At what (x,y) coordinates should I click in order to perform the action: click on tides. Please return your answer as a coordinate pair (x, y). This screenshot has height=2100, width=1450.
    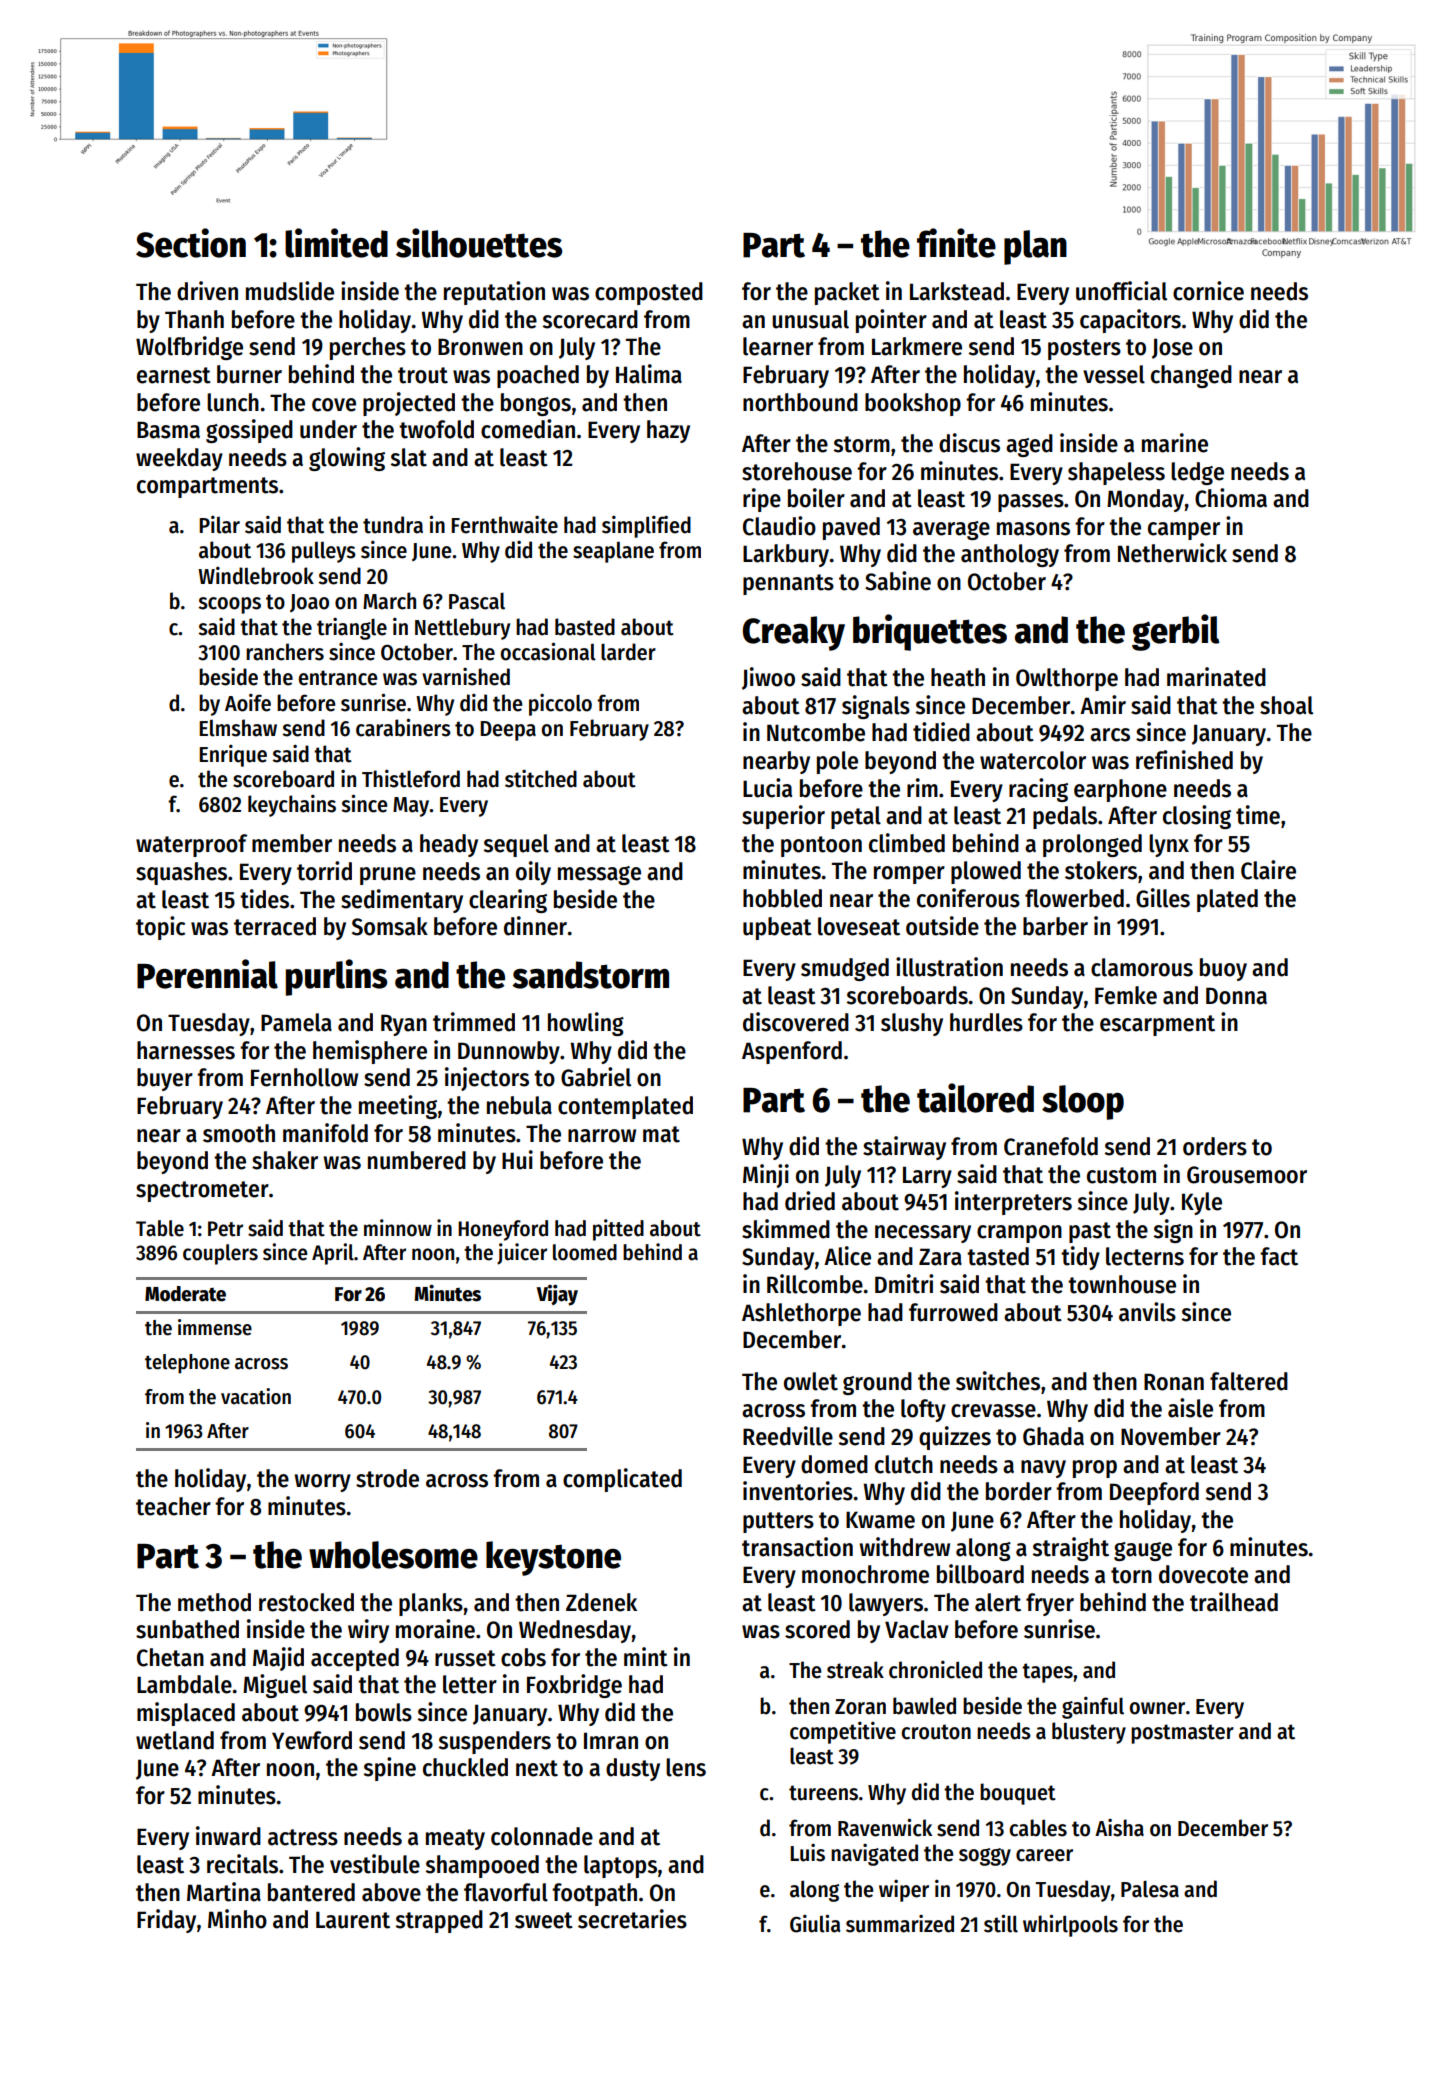
    Looking at the image, I should click on (264, 899).
